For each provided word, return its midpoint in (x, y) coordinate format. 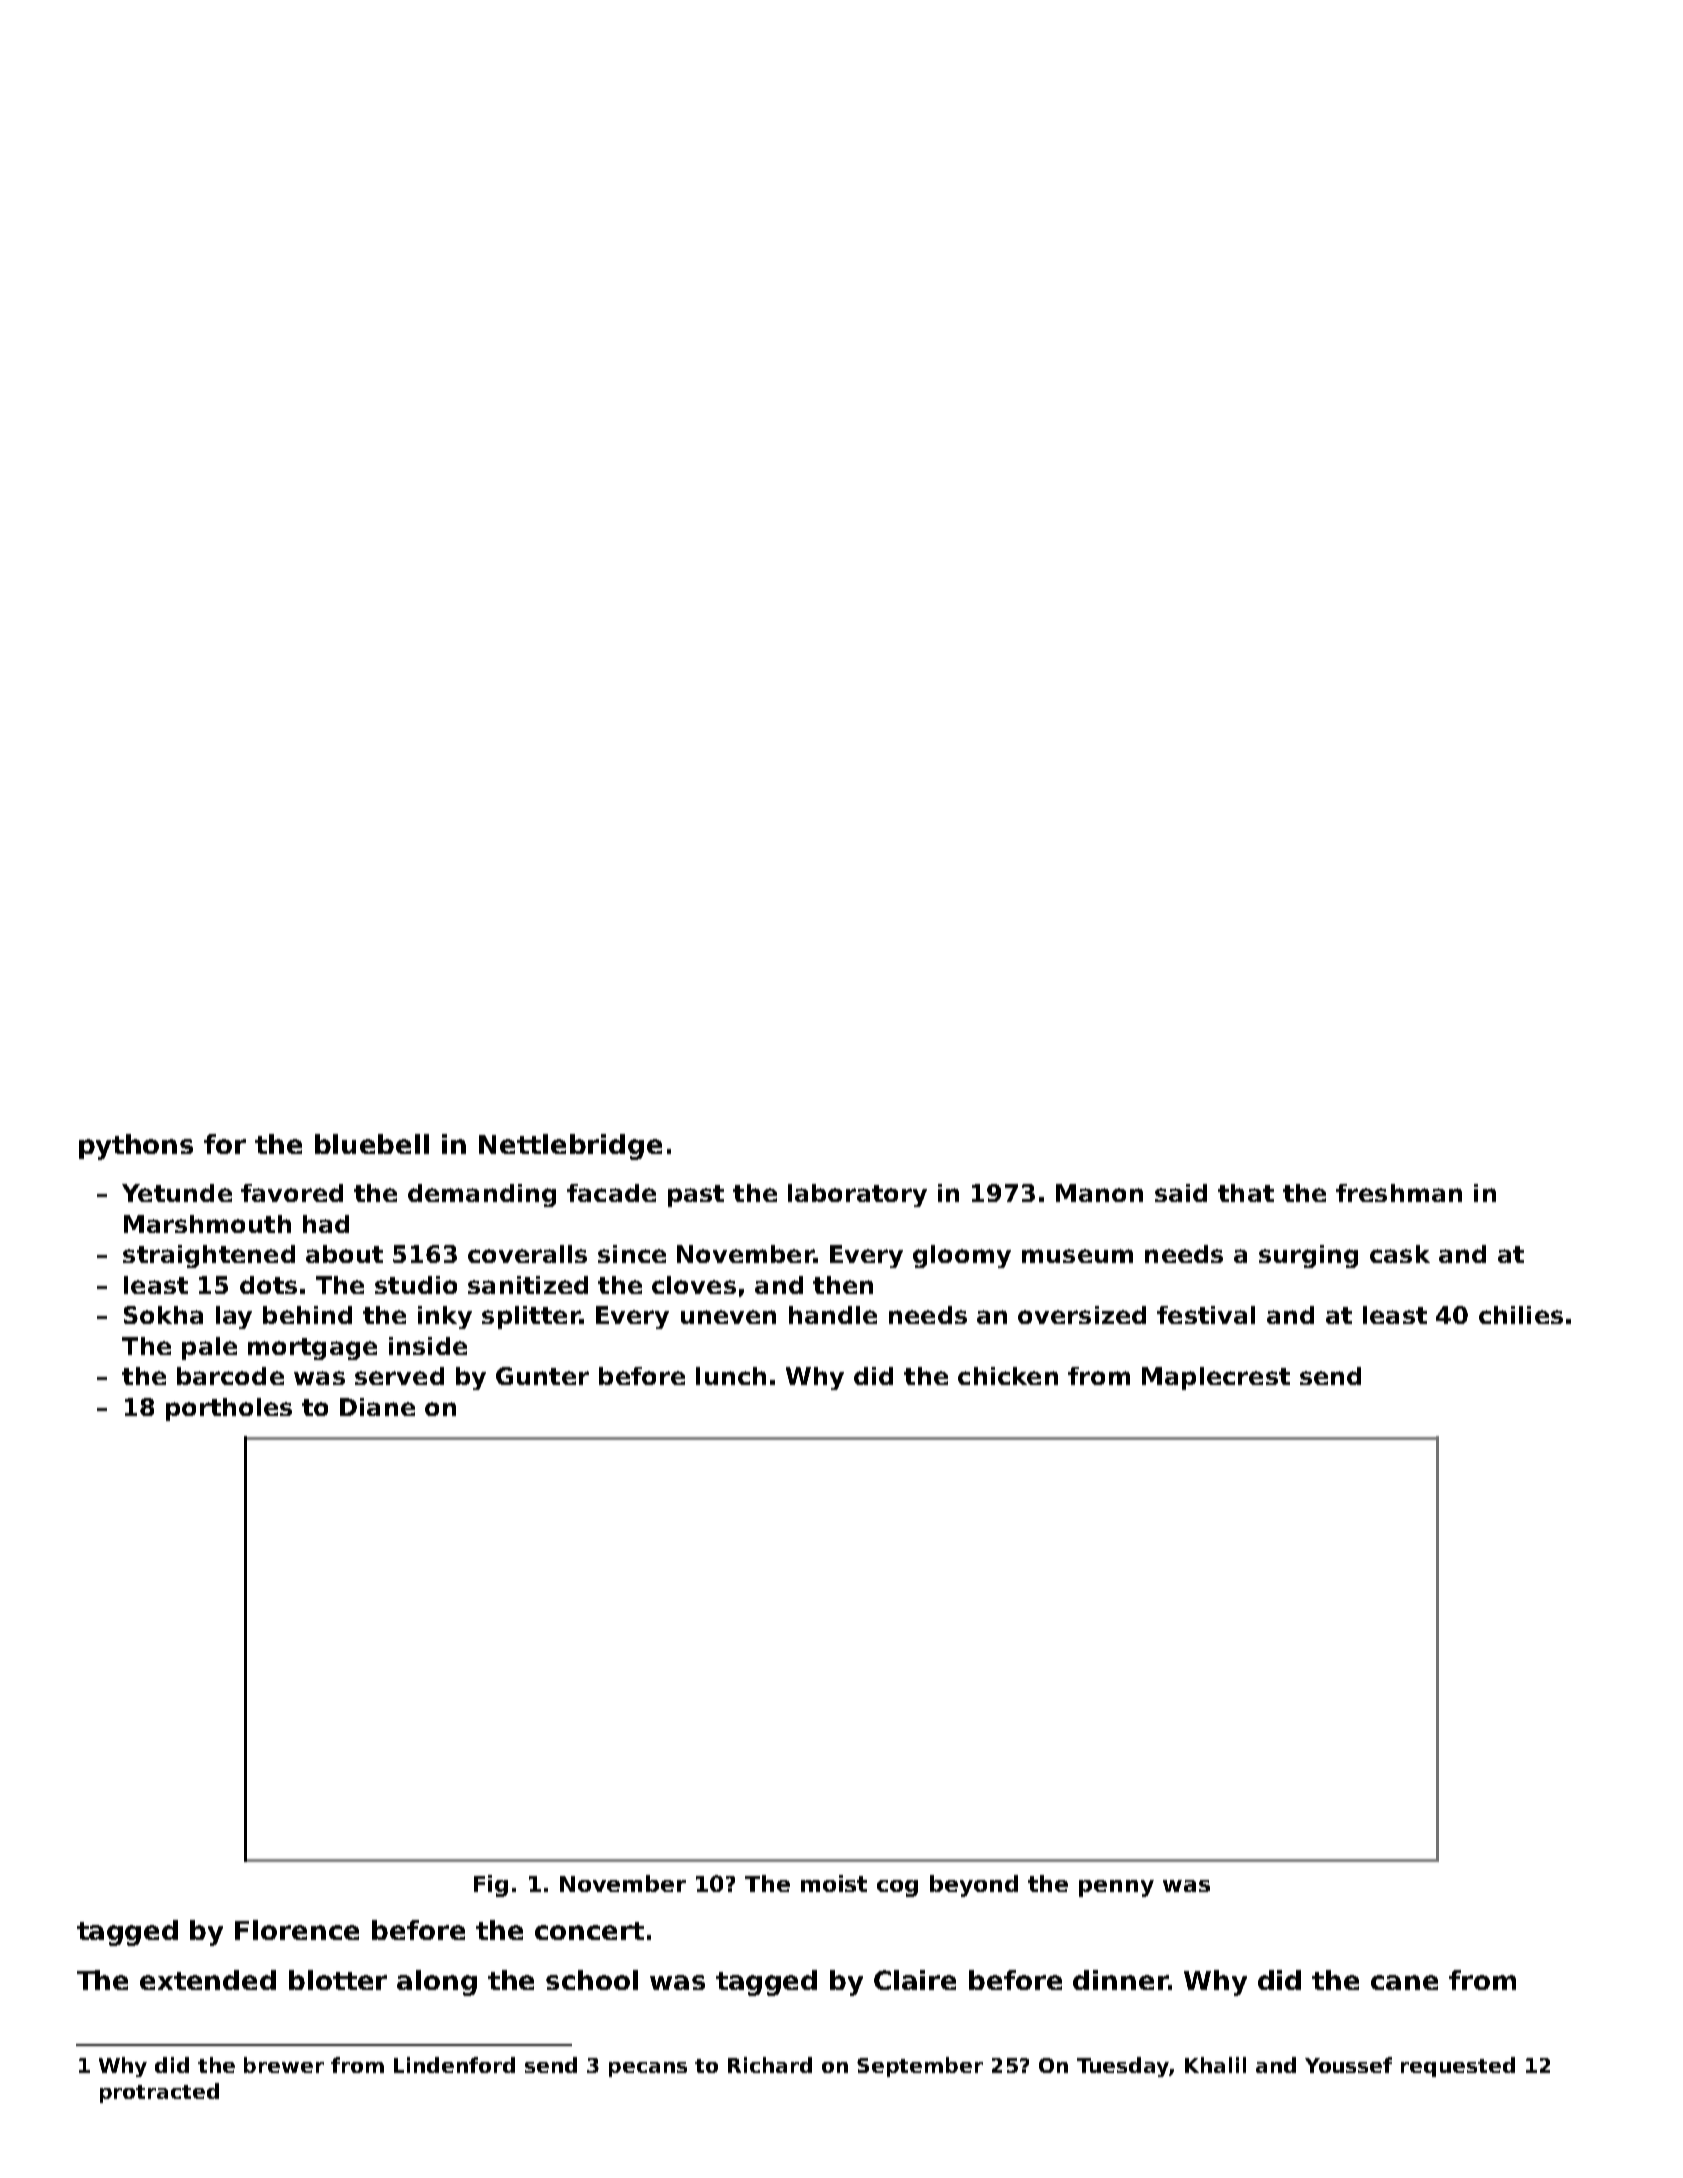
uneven (728, 1317)
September (920, 2067)
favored (292, 1193)
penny (1116, 1888)
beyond (974, 1886)
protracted (159, 2093)
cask (1400, 1254)
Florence (297, 1930)
